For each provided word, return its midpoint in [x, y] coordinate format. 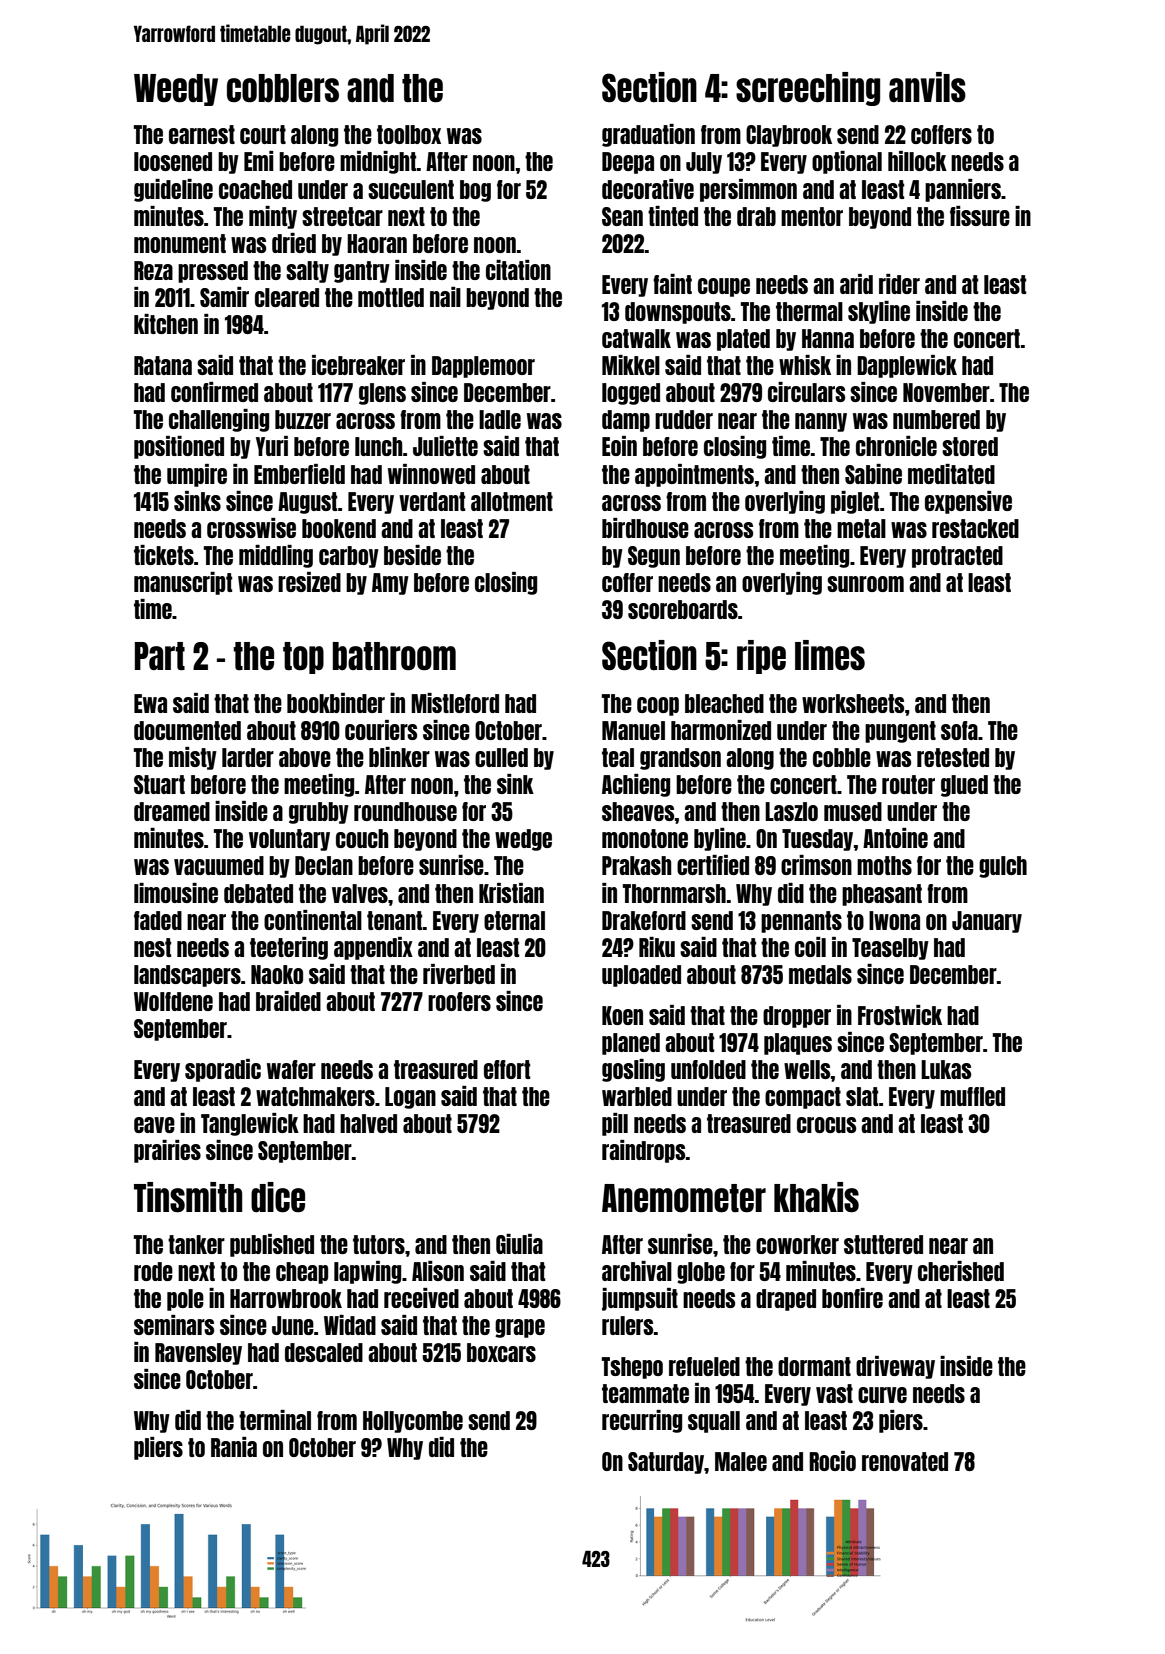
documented [187, 730]
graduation [648, 135]
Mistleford [455, 703]
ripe [761, 657]
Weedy [176, 90]
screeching [808, 89]
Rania [234, 1447]
